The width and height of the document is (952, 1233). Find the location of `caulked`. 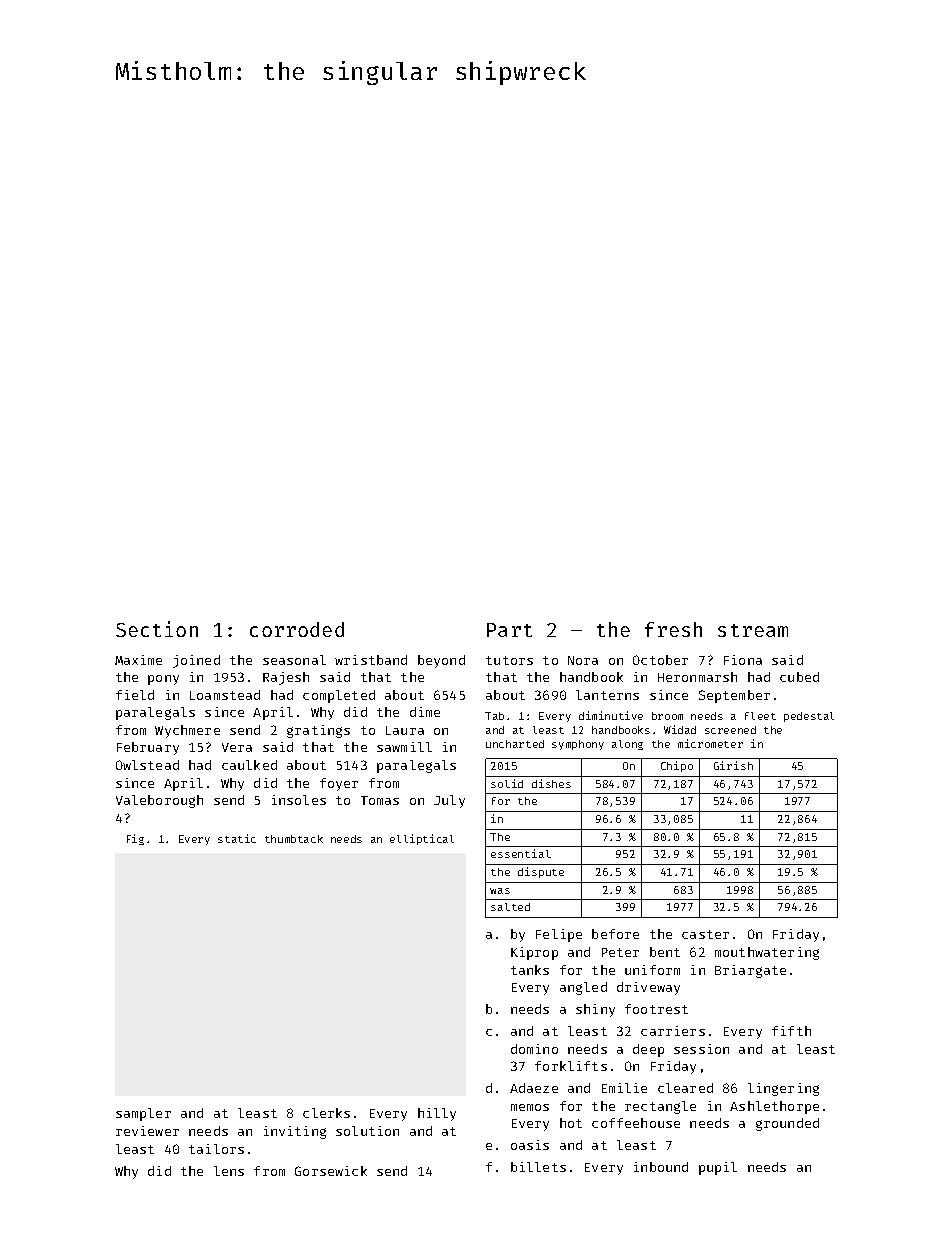

caulked is located at coordinates (249, 765).
